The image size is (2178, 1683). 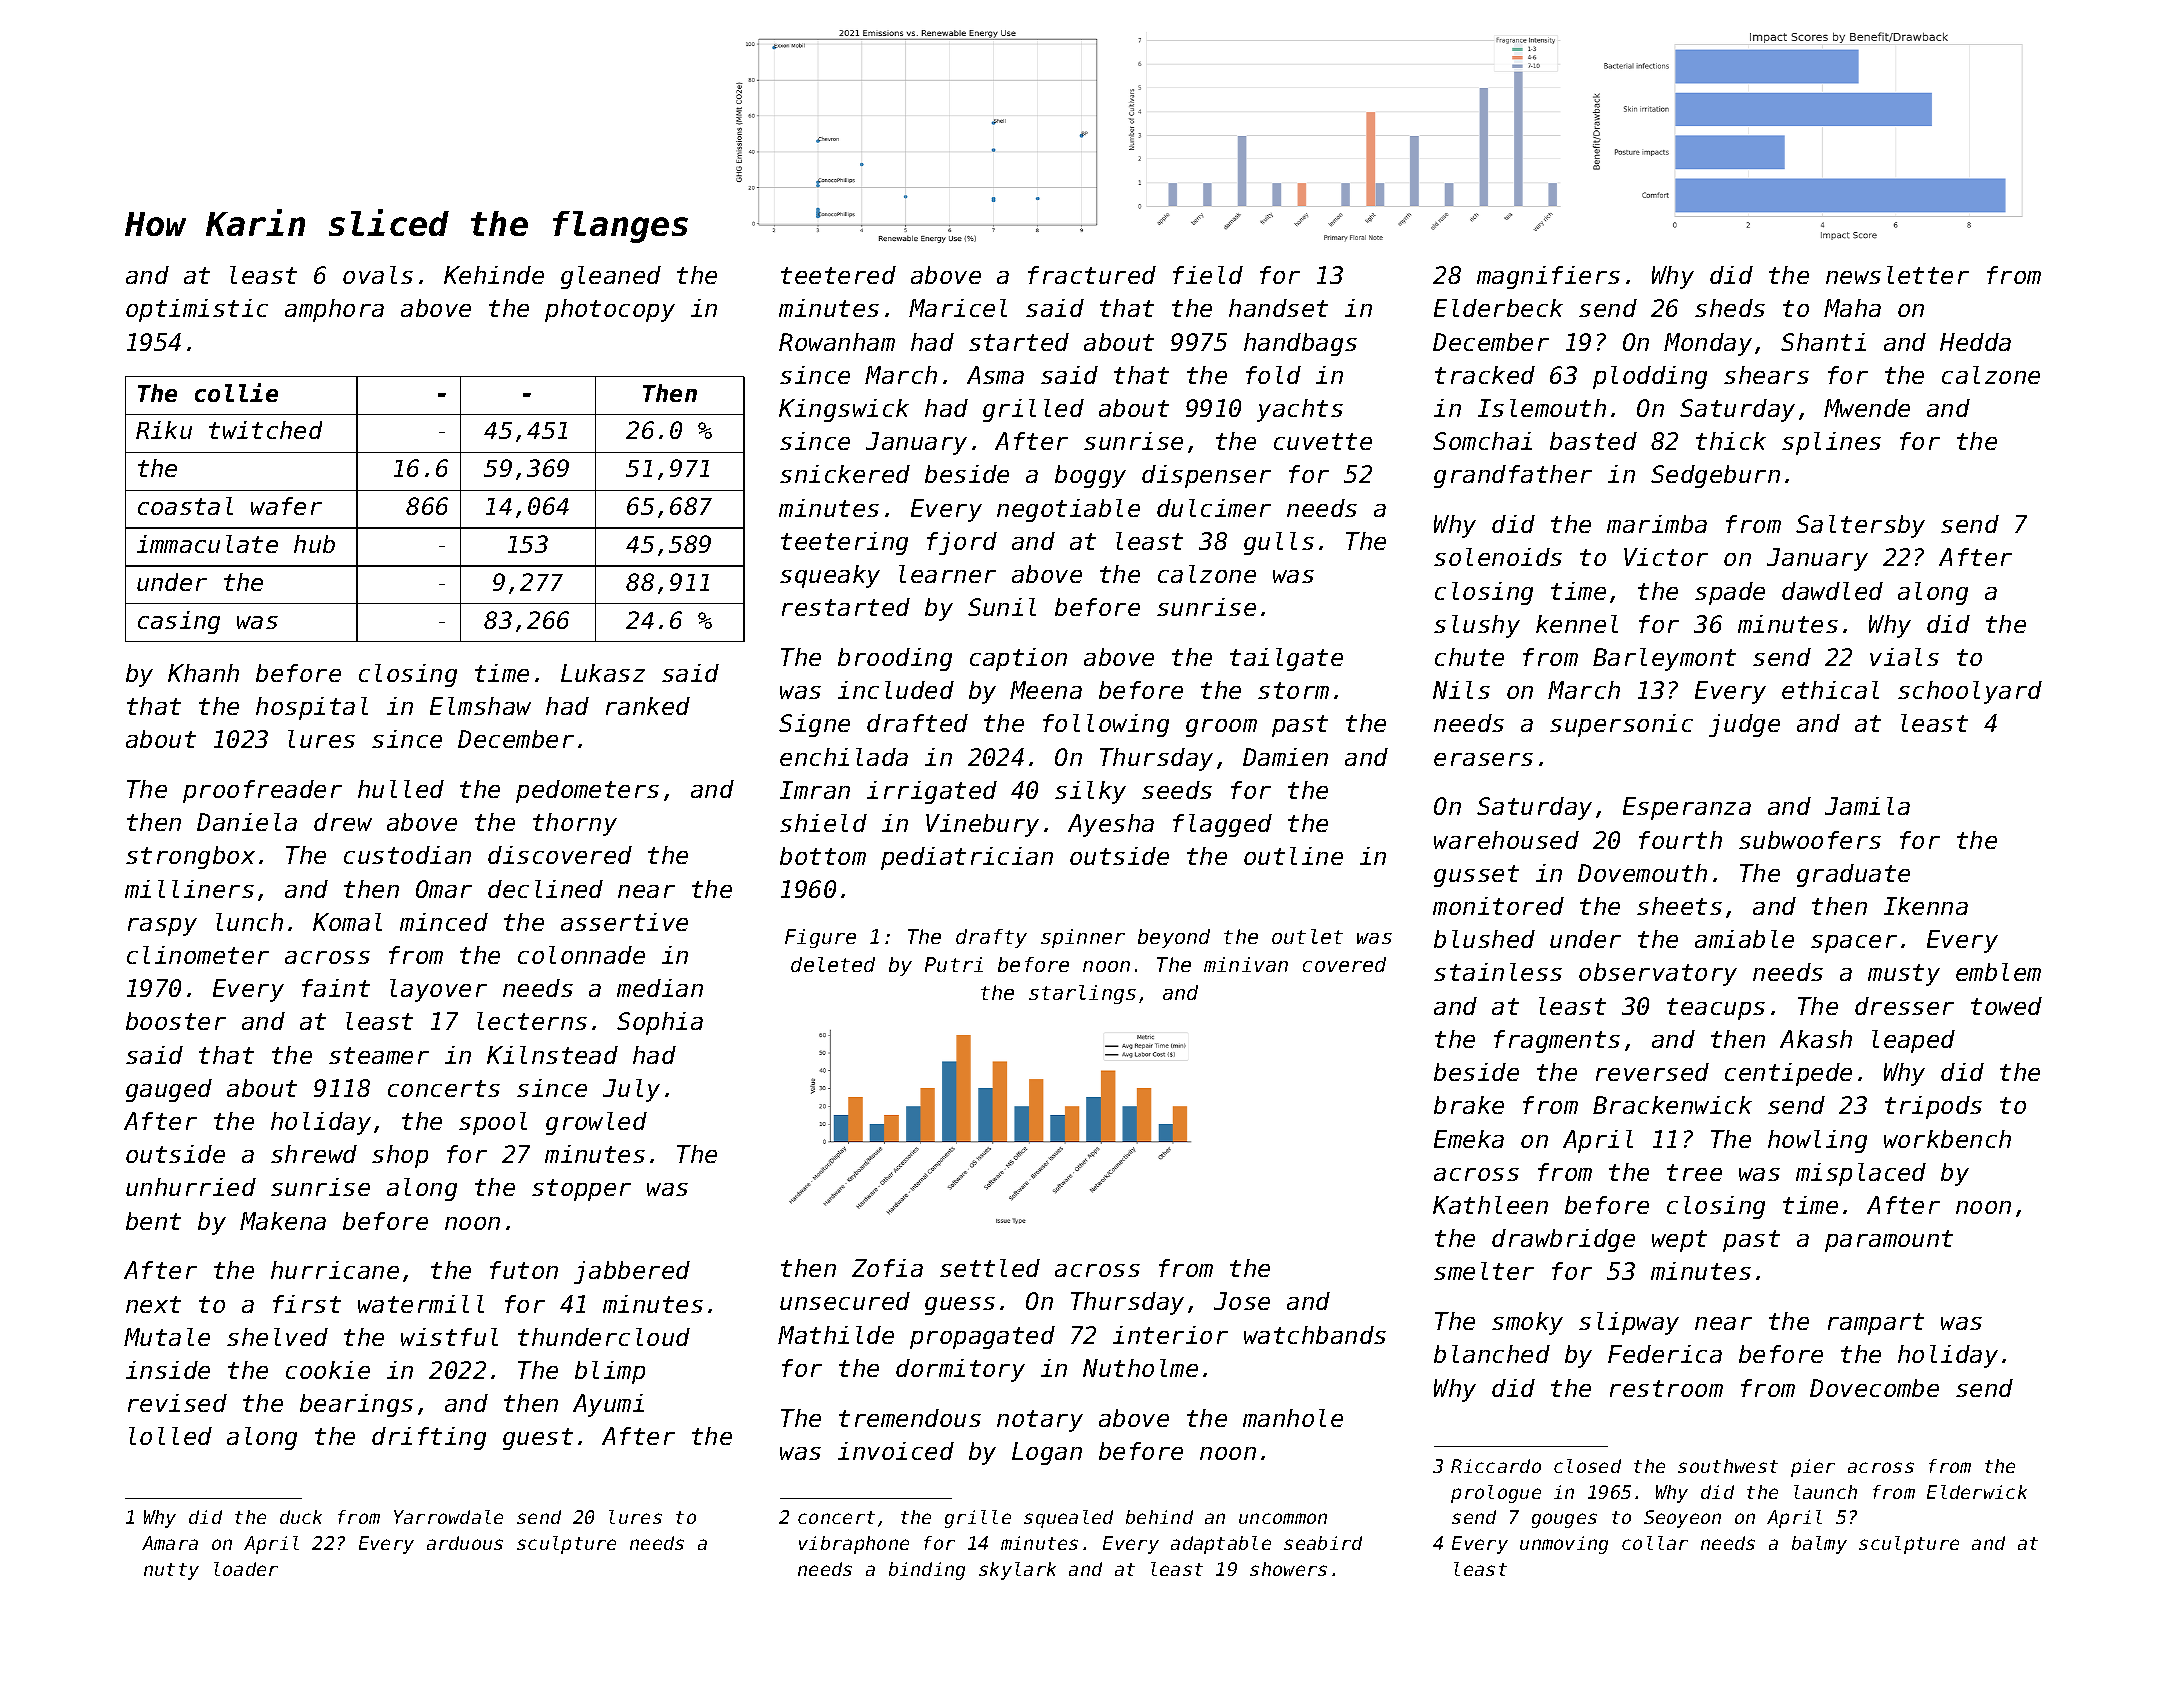 What do you see at coordinates (179, 622) in the screenshot?
I see `casing` at bounding box center [179, 622].
